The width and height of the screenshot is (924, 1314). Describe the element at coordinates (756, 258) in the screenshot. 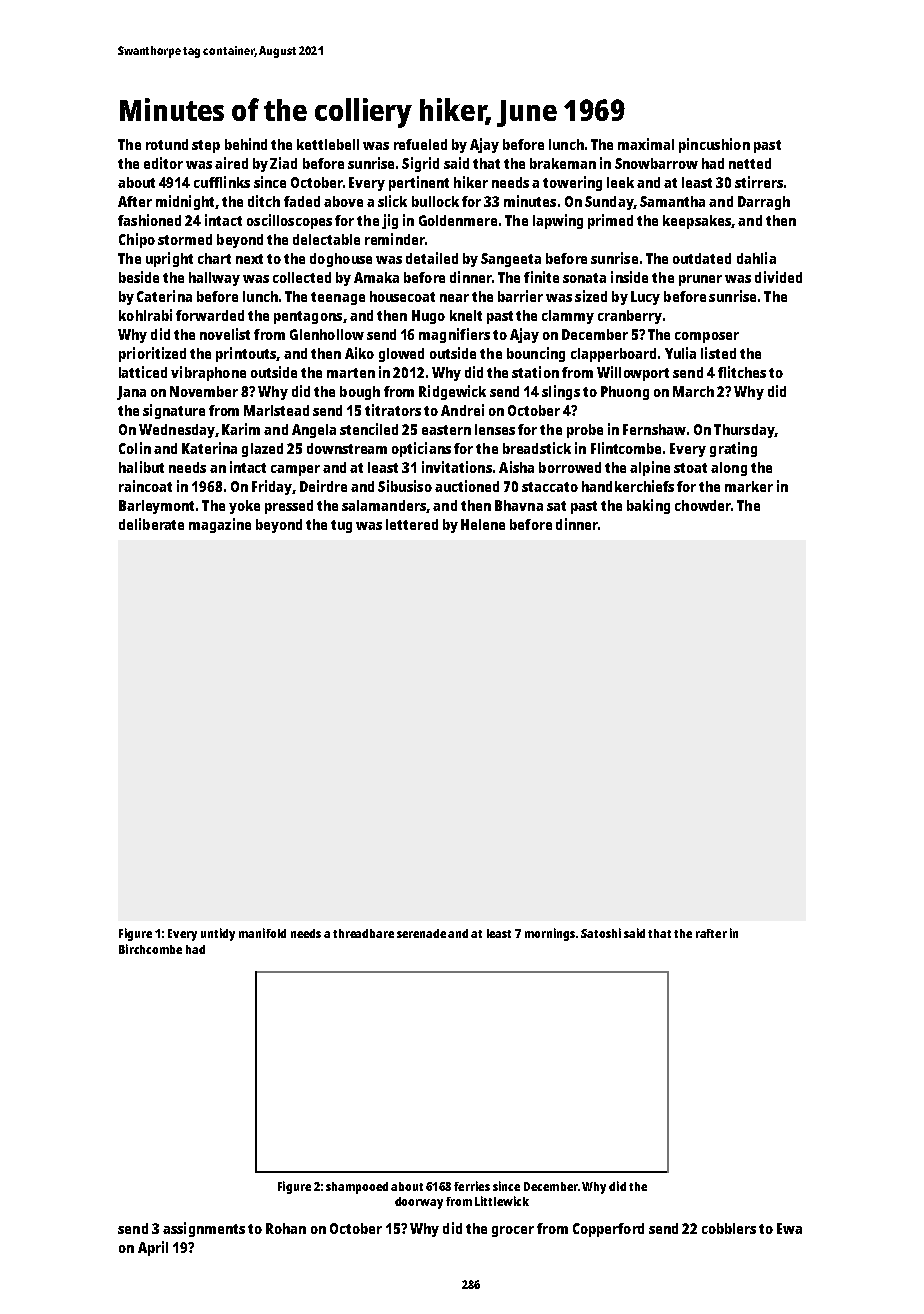

I see `dahlia` at that location.
